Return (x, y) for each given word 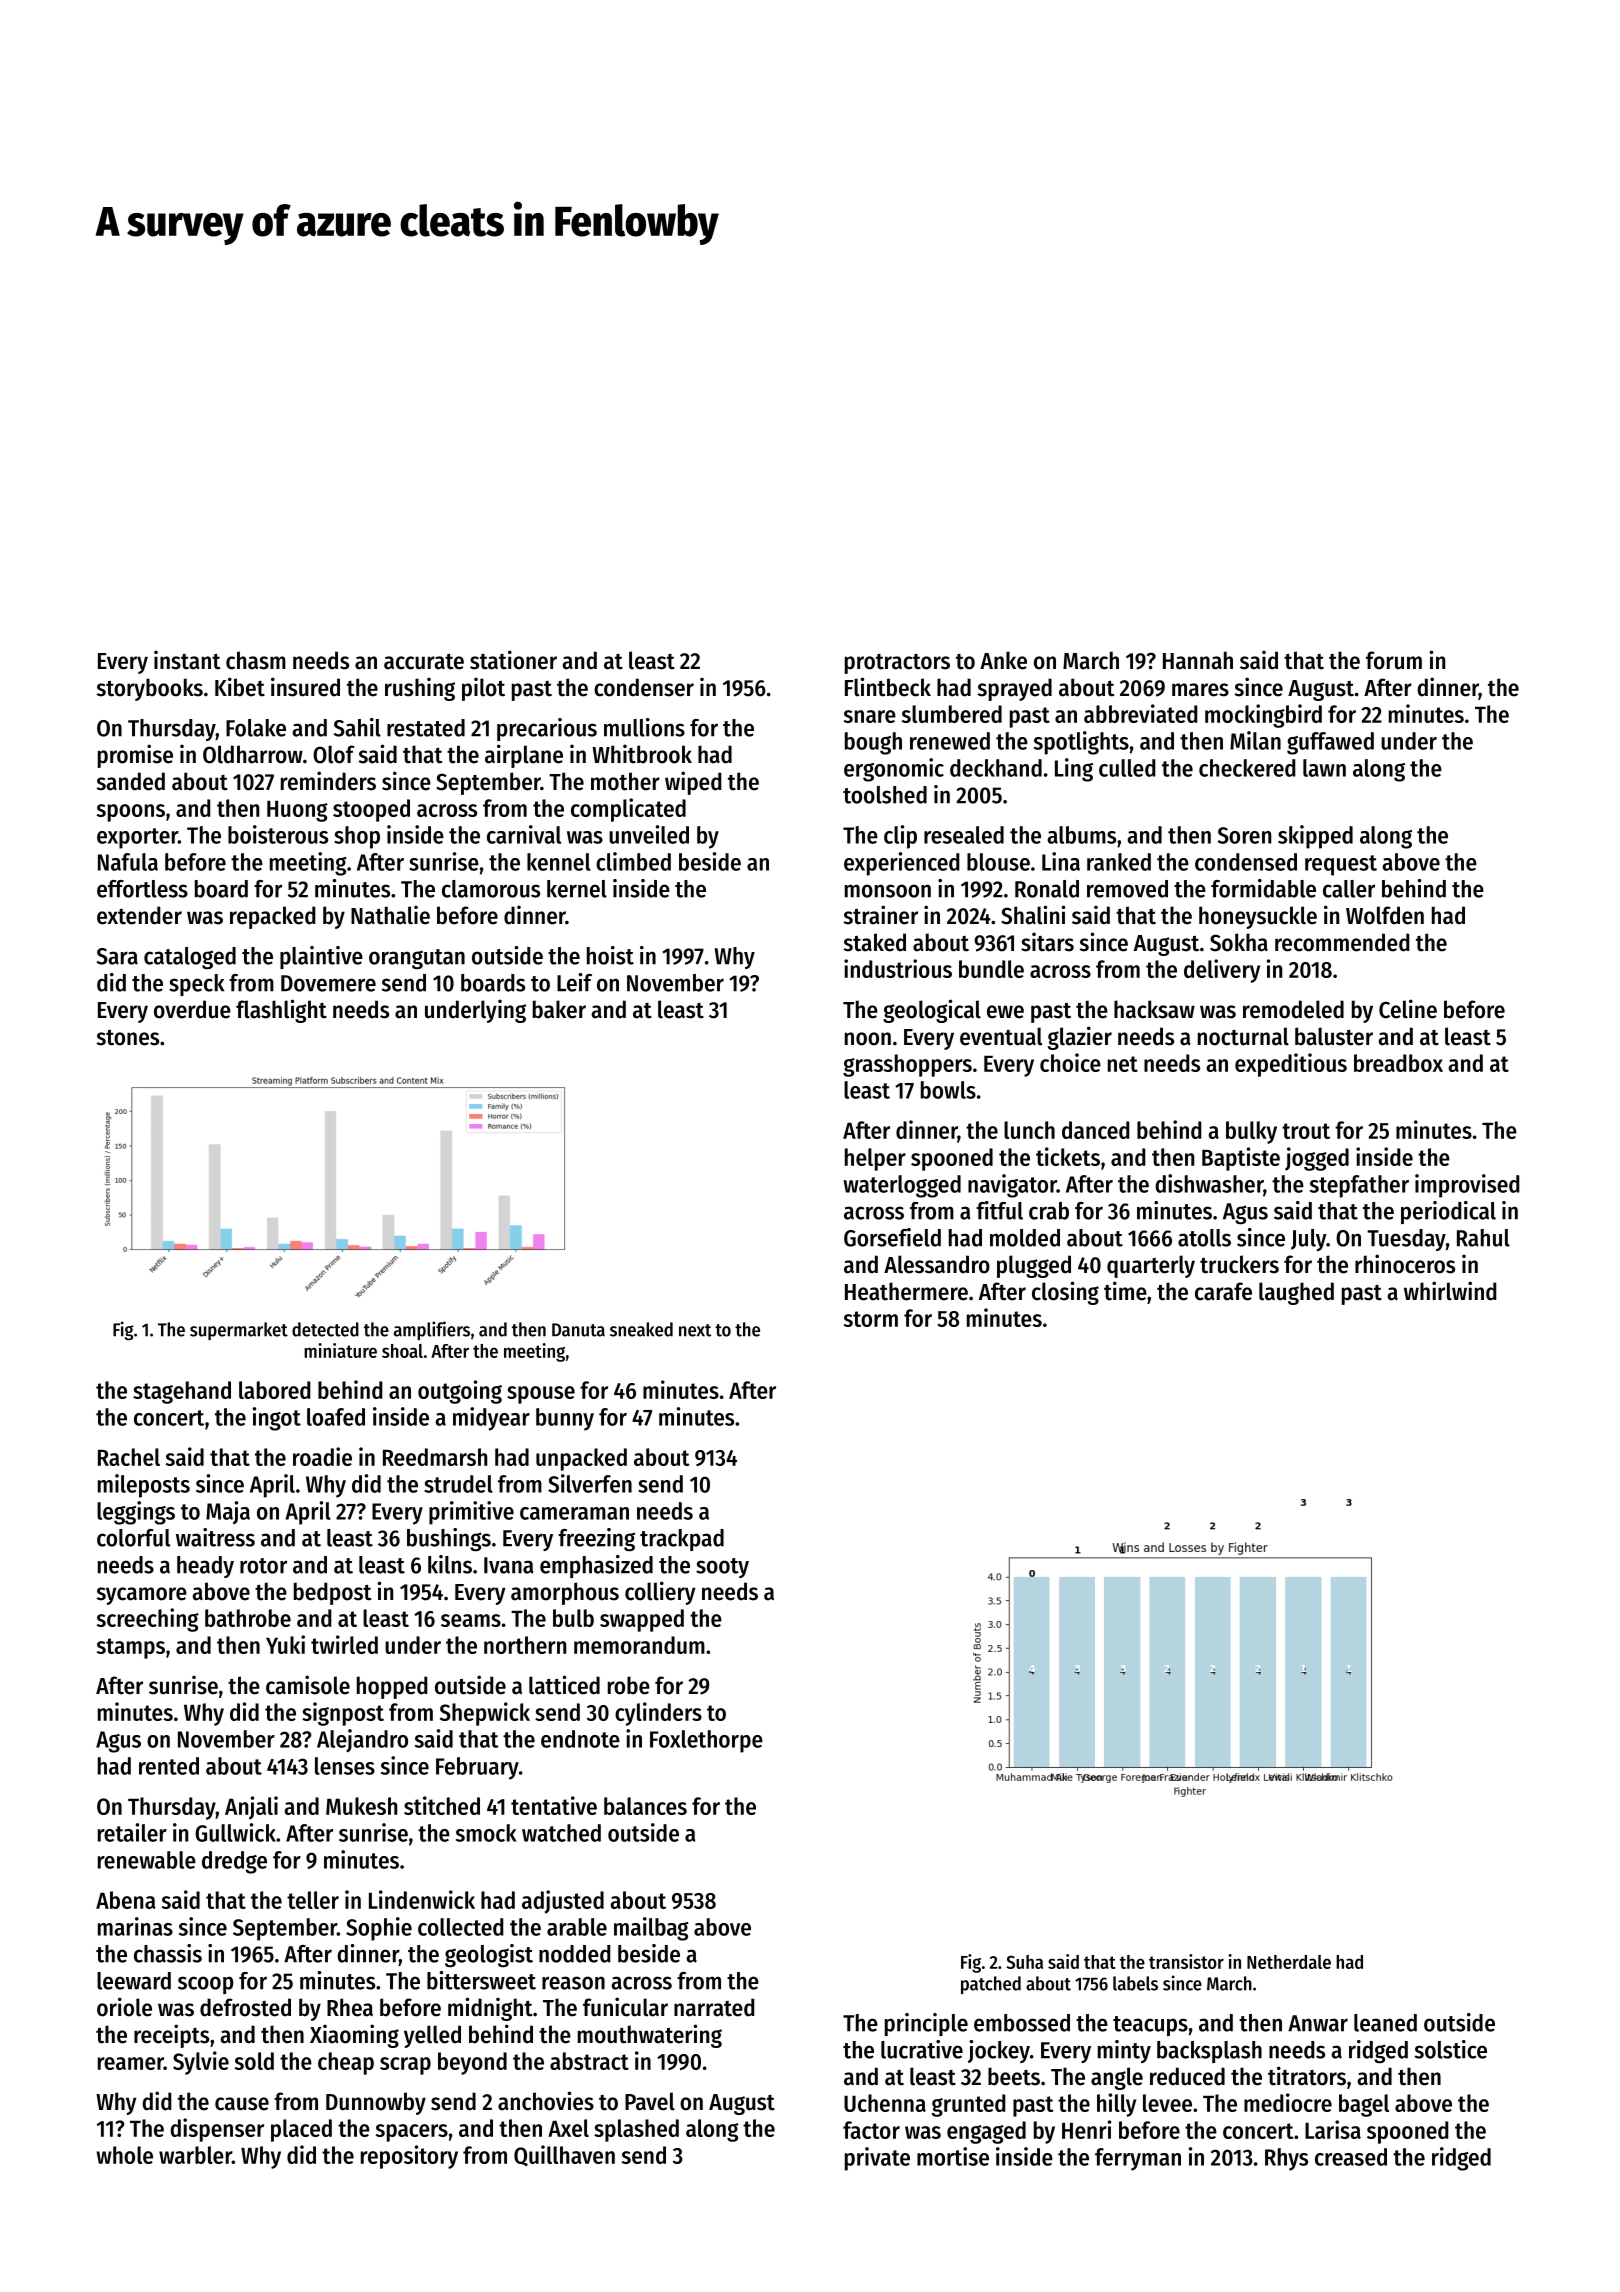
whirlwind (1450, 1291)
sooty (722, 1568)
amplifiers (432, 1330)
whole (124, 2155)
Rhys (1286, 2159)
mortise (953, 2156)
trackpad (682, 1540)
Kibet (240, 687)
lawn (1324, 768)
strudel (458, 1484)
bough (873, 743)
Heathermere (906, 1291)
